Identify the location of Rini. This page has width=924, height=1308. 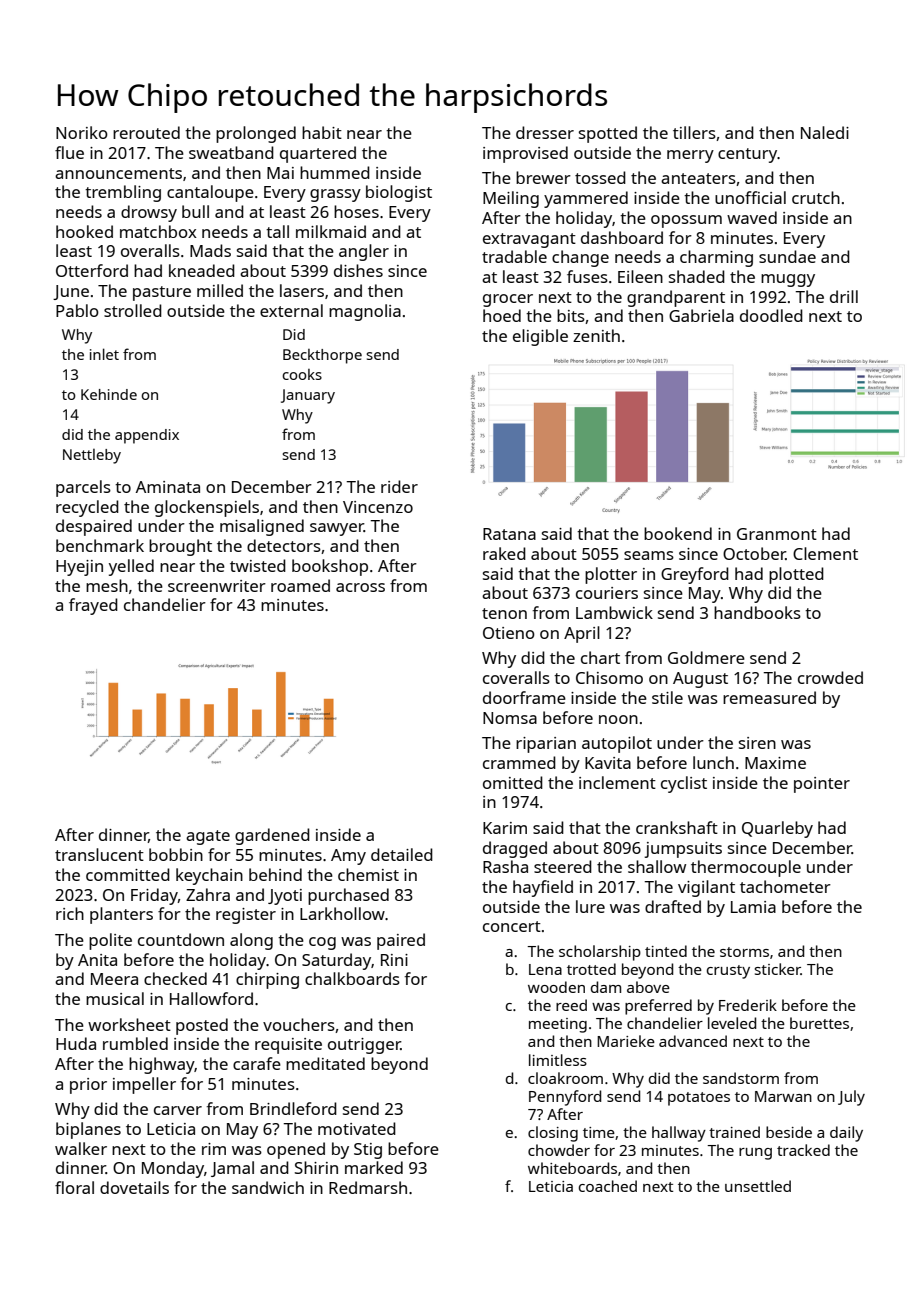
(394, 960).
